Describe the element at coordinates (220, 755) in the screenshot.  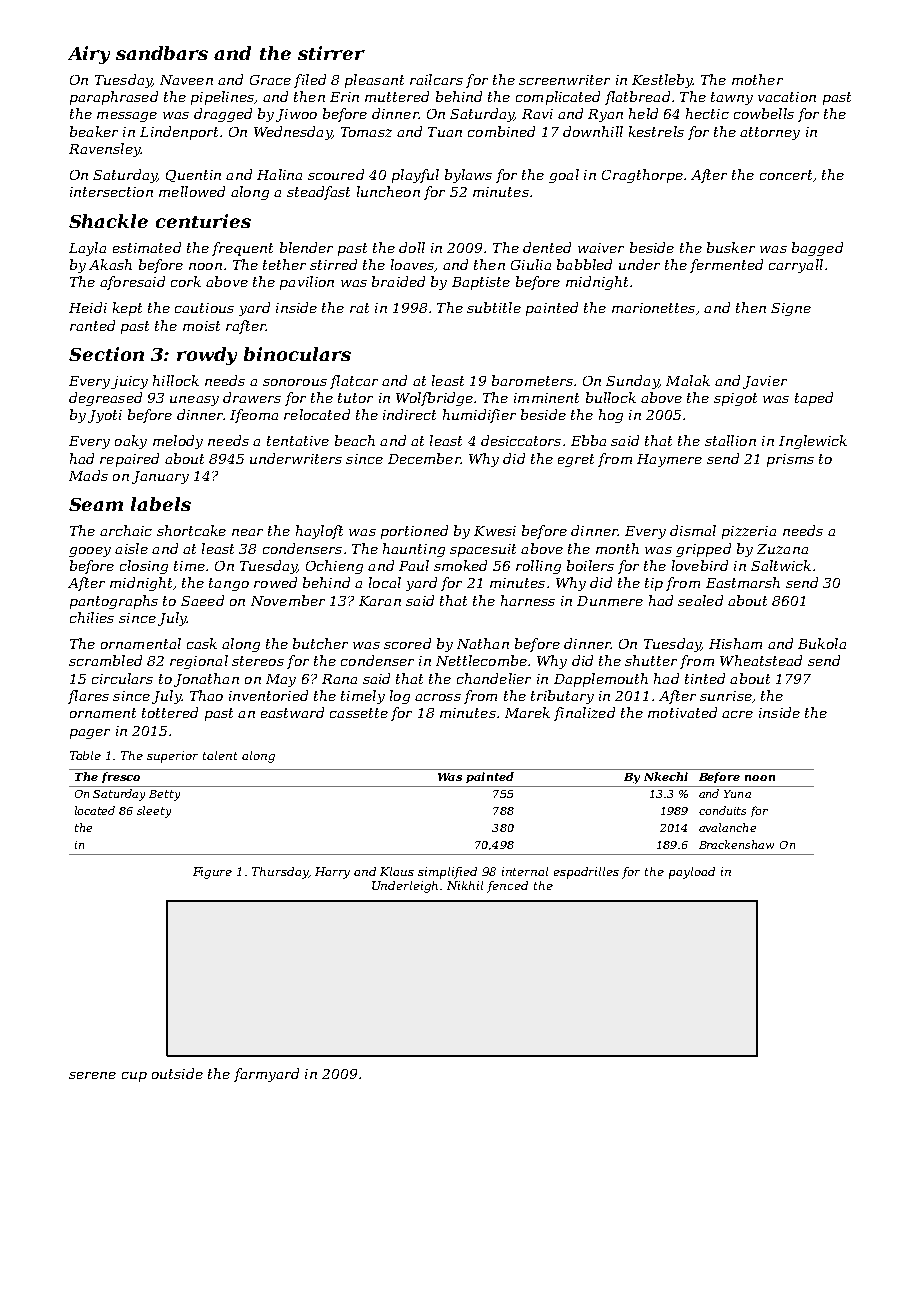
I see `talent` at that location.
